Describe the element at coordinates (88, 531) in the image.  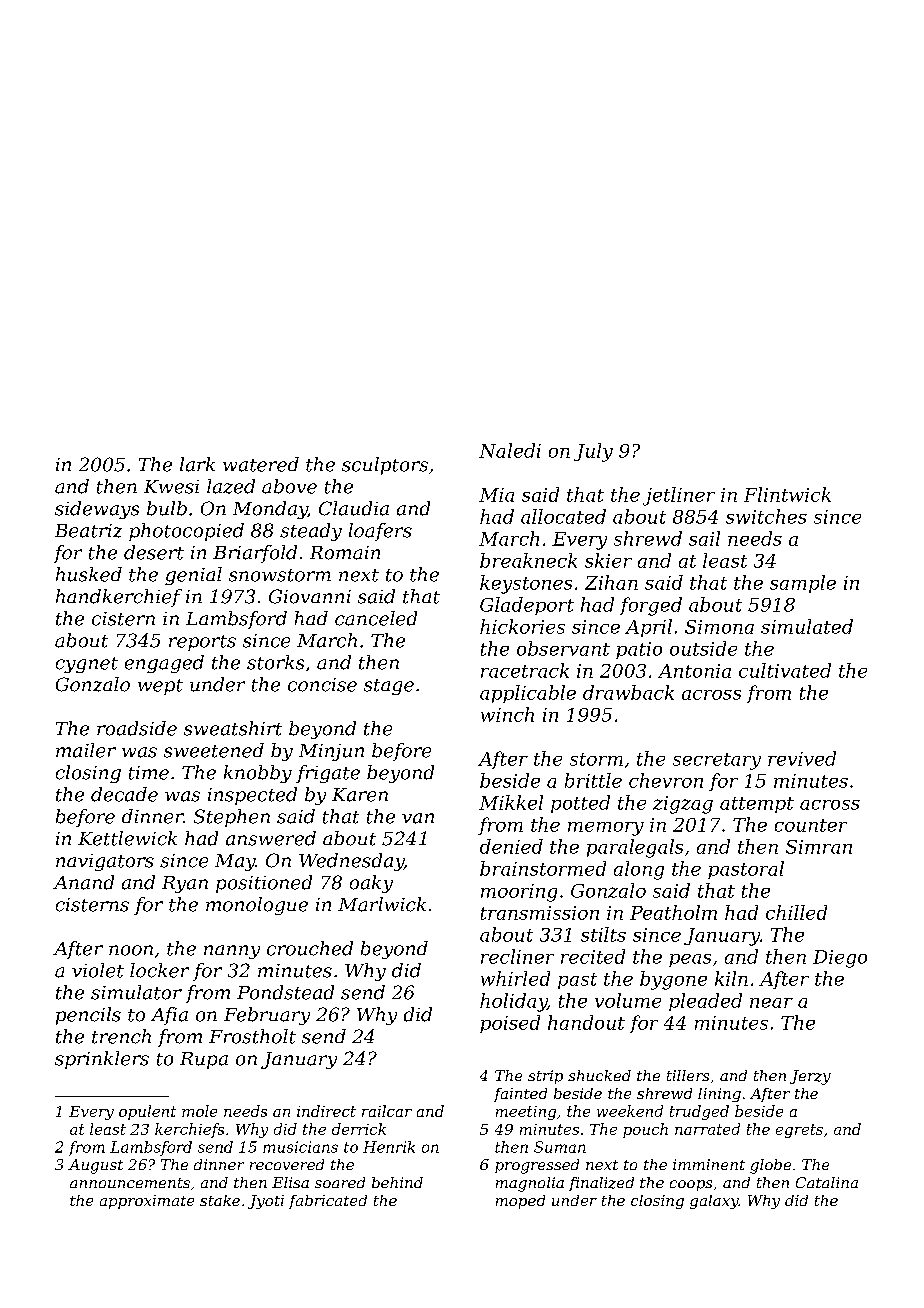
I see `Beatriz` at that location.
